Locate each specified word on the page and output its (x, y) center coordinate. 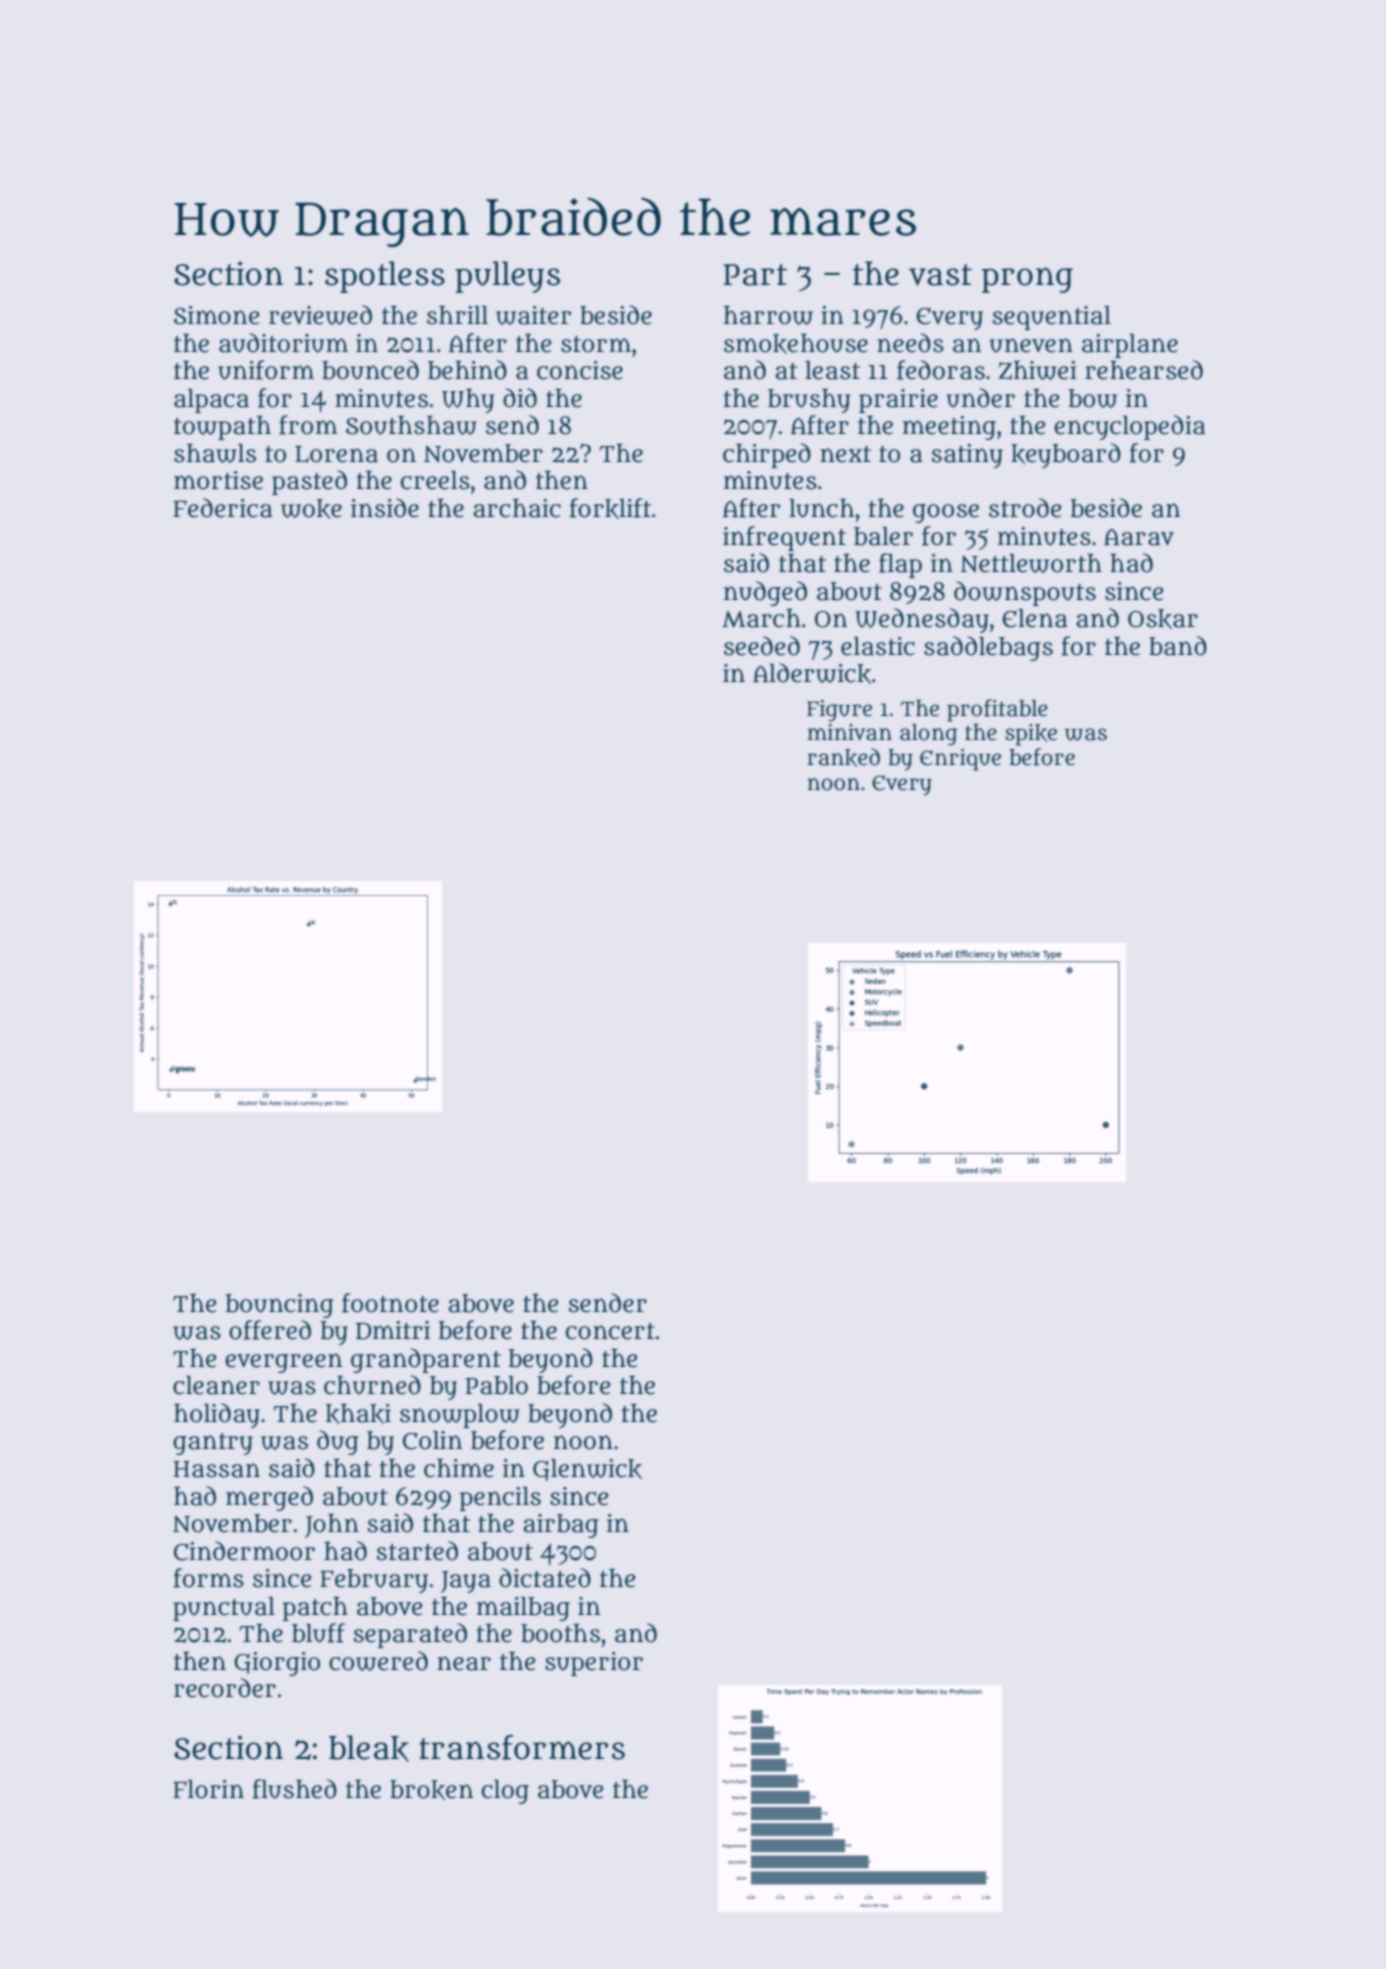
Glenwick (587, 1470)
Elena (1035, 618)
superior (594, 1664)
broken (431, 1790)
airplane (1130, 346)
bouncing (279, 1306)
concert (610, 1331)
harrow (768, 315)
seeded (762, 646)
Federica (223, 508)
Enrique (960, 760)
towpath (222, 428)
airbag (561, 1526)
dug (338, 1442)
